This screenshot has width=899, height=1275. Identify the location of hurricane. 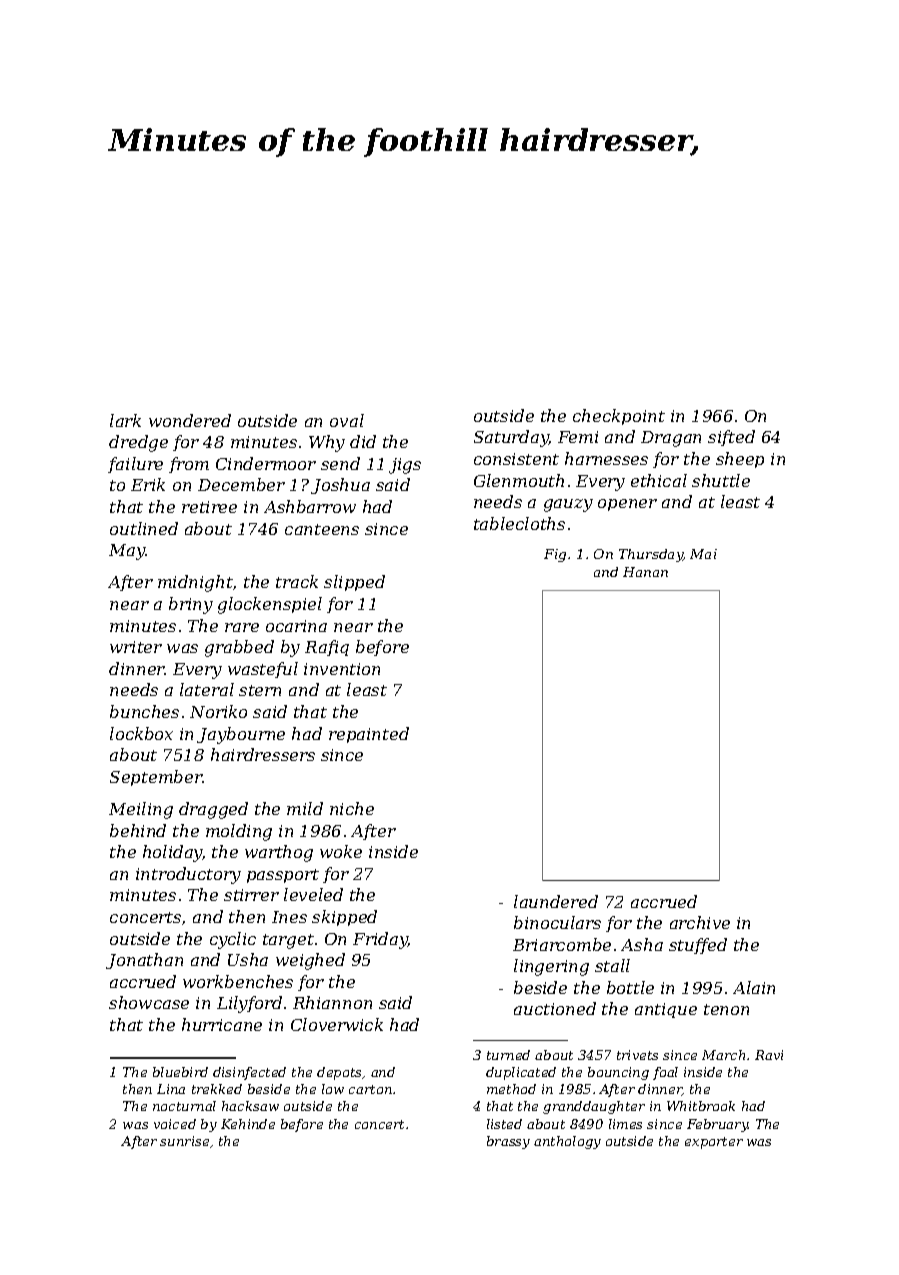
(222, 1024).
